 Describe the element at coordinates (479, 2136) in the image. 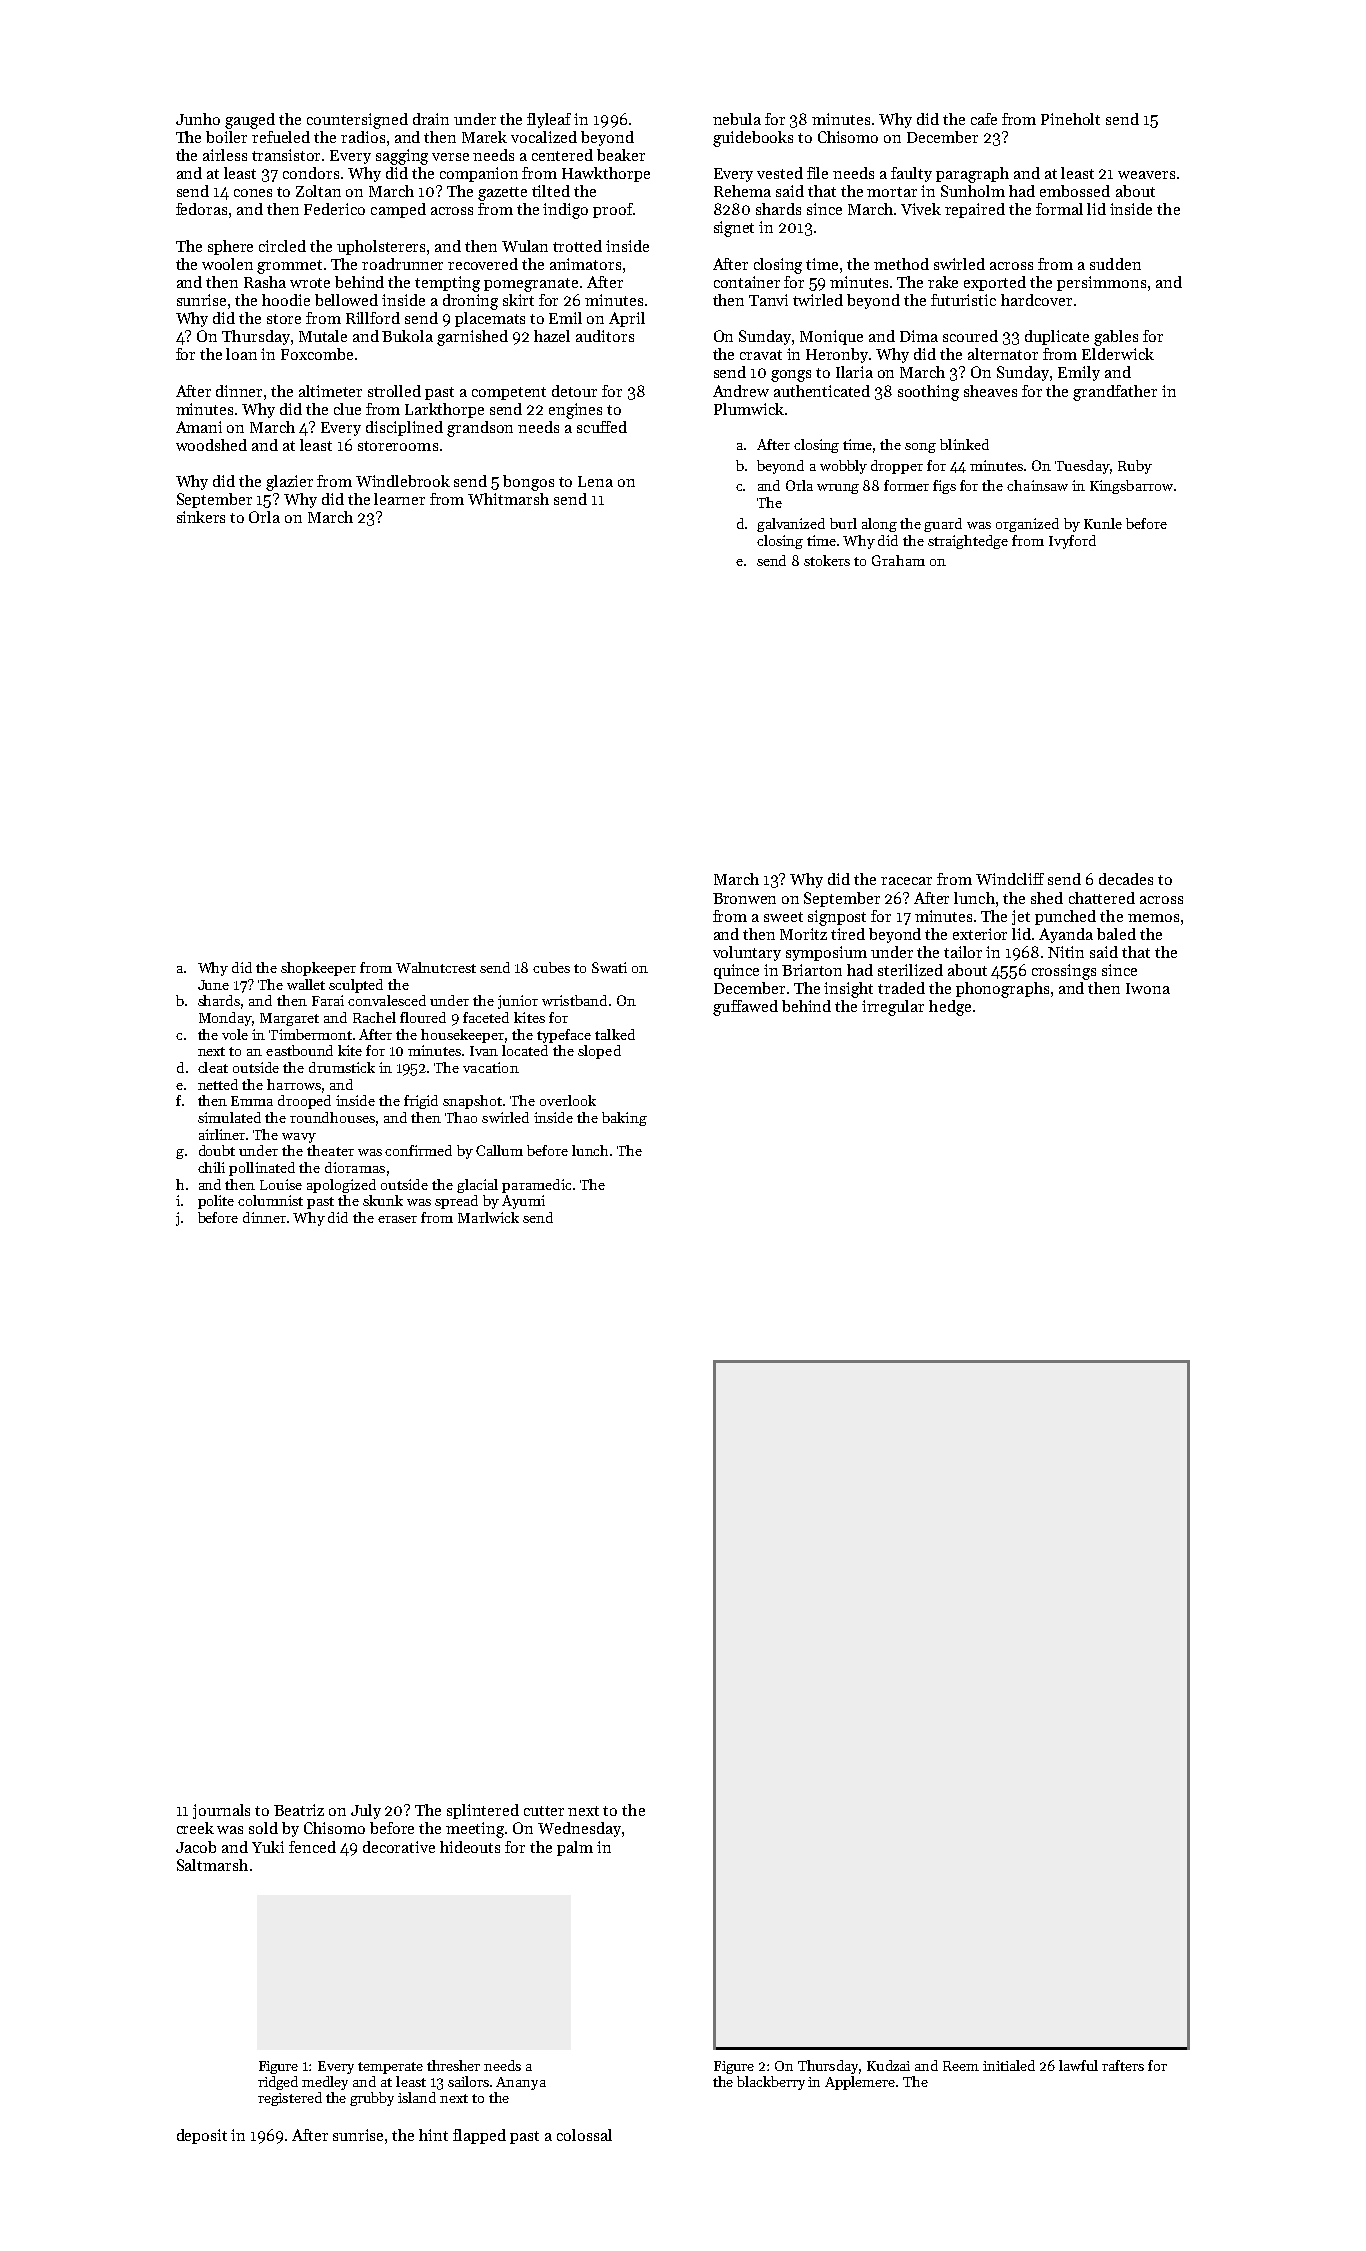

I see `flapped` at that location.
